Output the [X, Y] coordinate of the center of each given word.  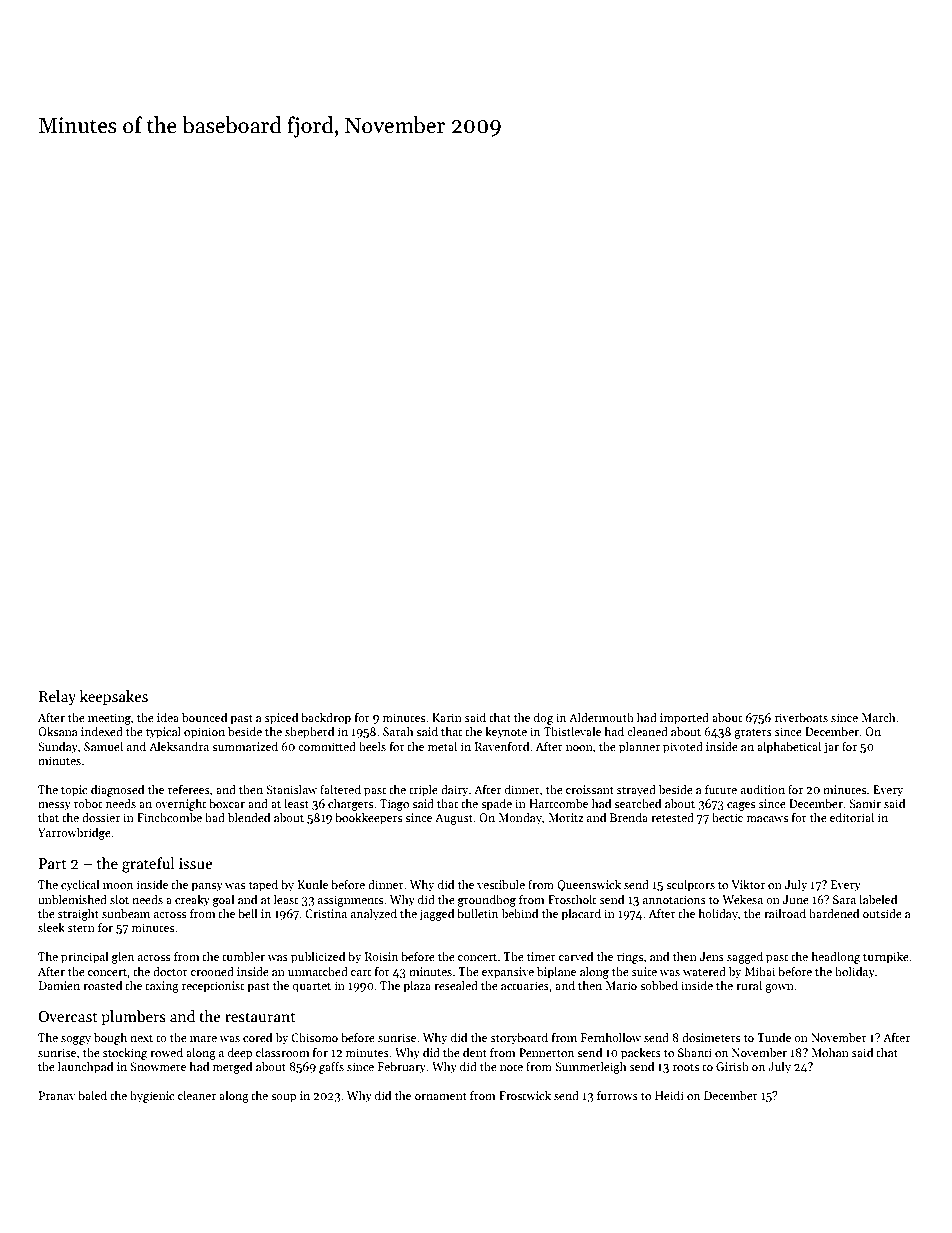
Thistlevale [572, 731]
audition [763, 789]
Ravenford [502, 746]
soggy [76, 1040]
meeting [109, 719]
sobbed [659, 985]
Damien [59, 985]
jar [831, 748]
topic [74, 791]
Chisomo [314, 1037]
